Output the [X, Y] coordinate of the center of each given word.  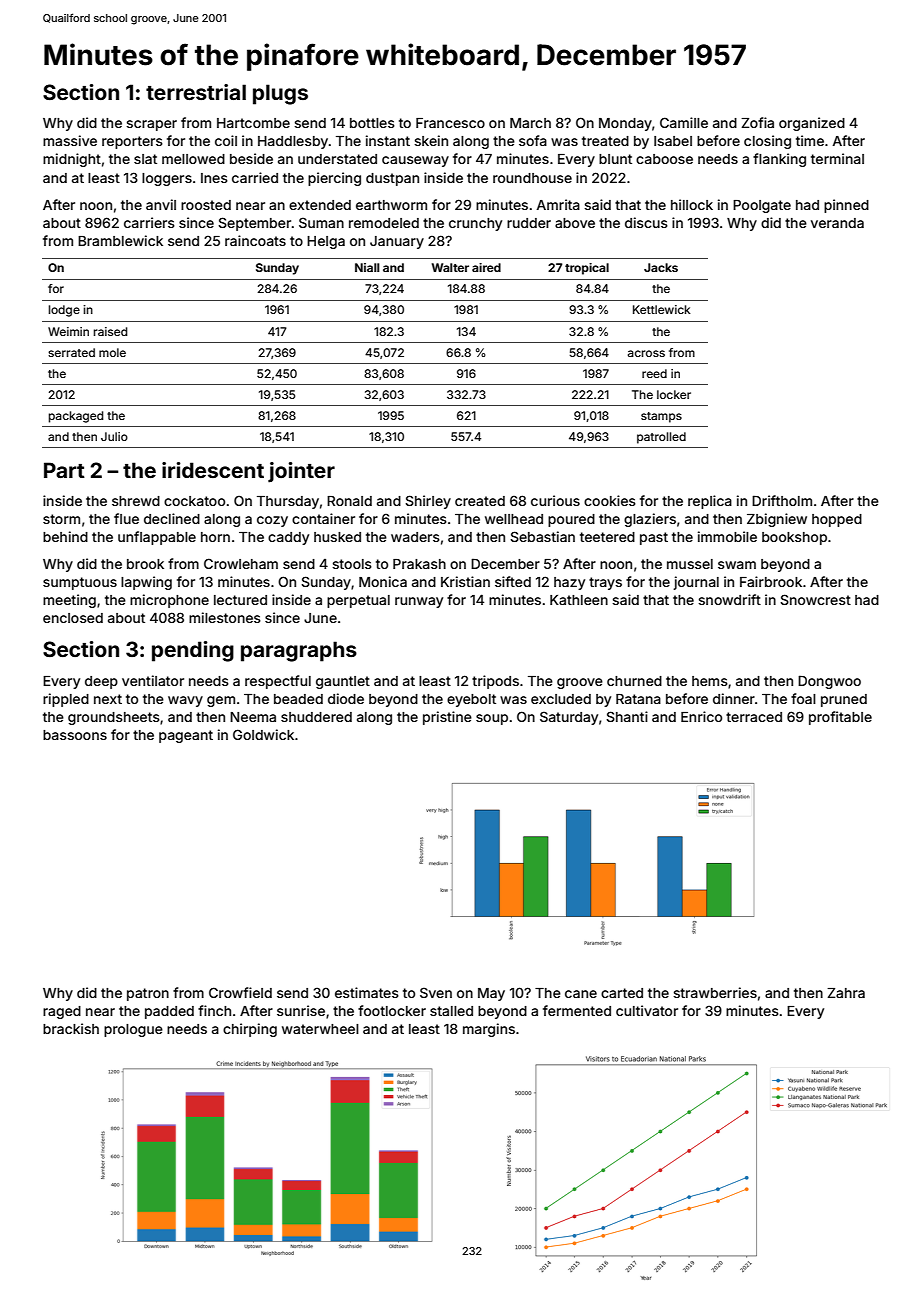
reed [654, 373]
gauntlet [343, 682]
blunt [615, 159]
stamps [661, 417]
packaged [76, 417]
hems [710, 681]
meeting [69, 601]
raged [62, 1012]
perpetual [358, 601]
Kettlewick [662, 309]
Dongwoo [829, 682]
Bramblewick [120, 240]
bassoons [75, 735]
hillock [692, 204]
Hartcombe [253, 123]
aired [486, 267]
